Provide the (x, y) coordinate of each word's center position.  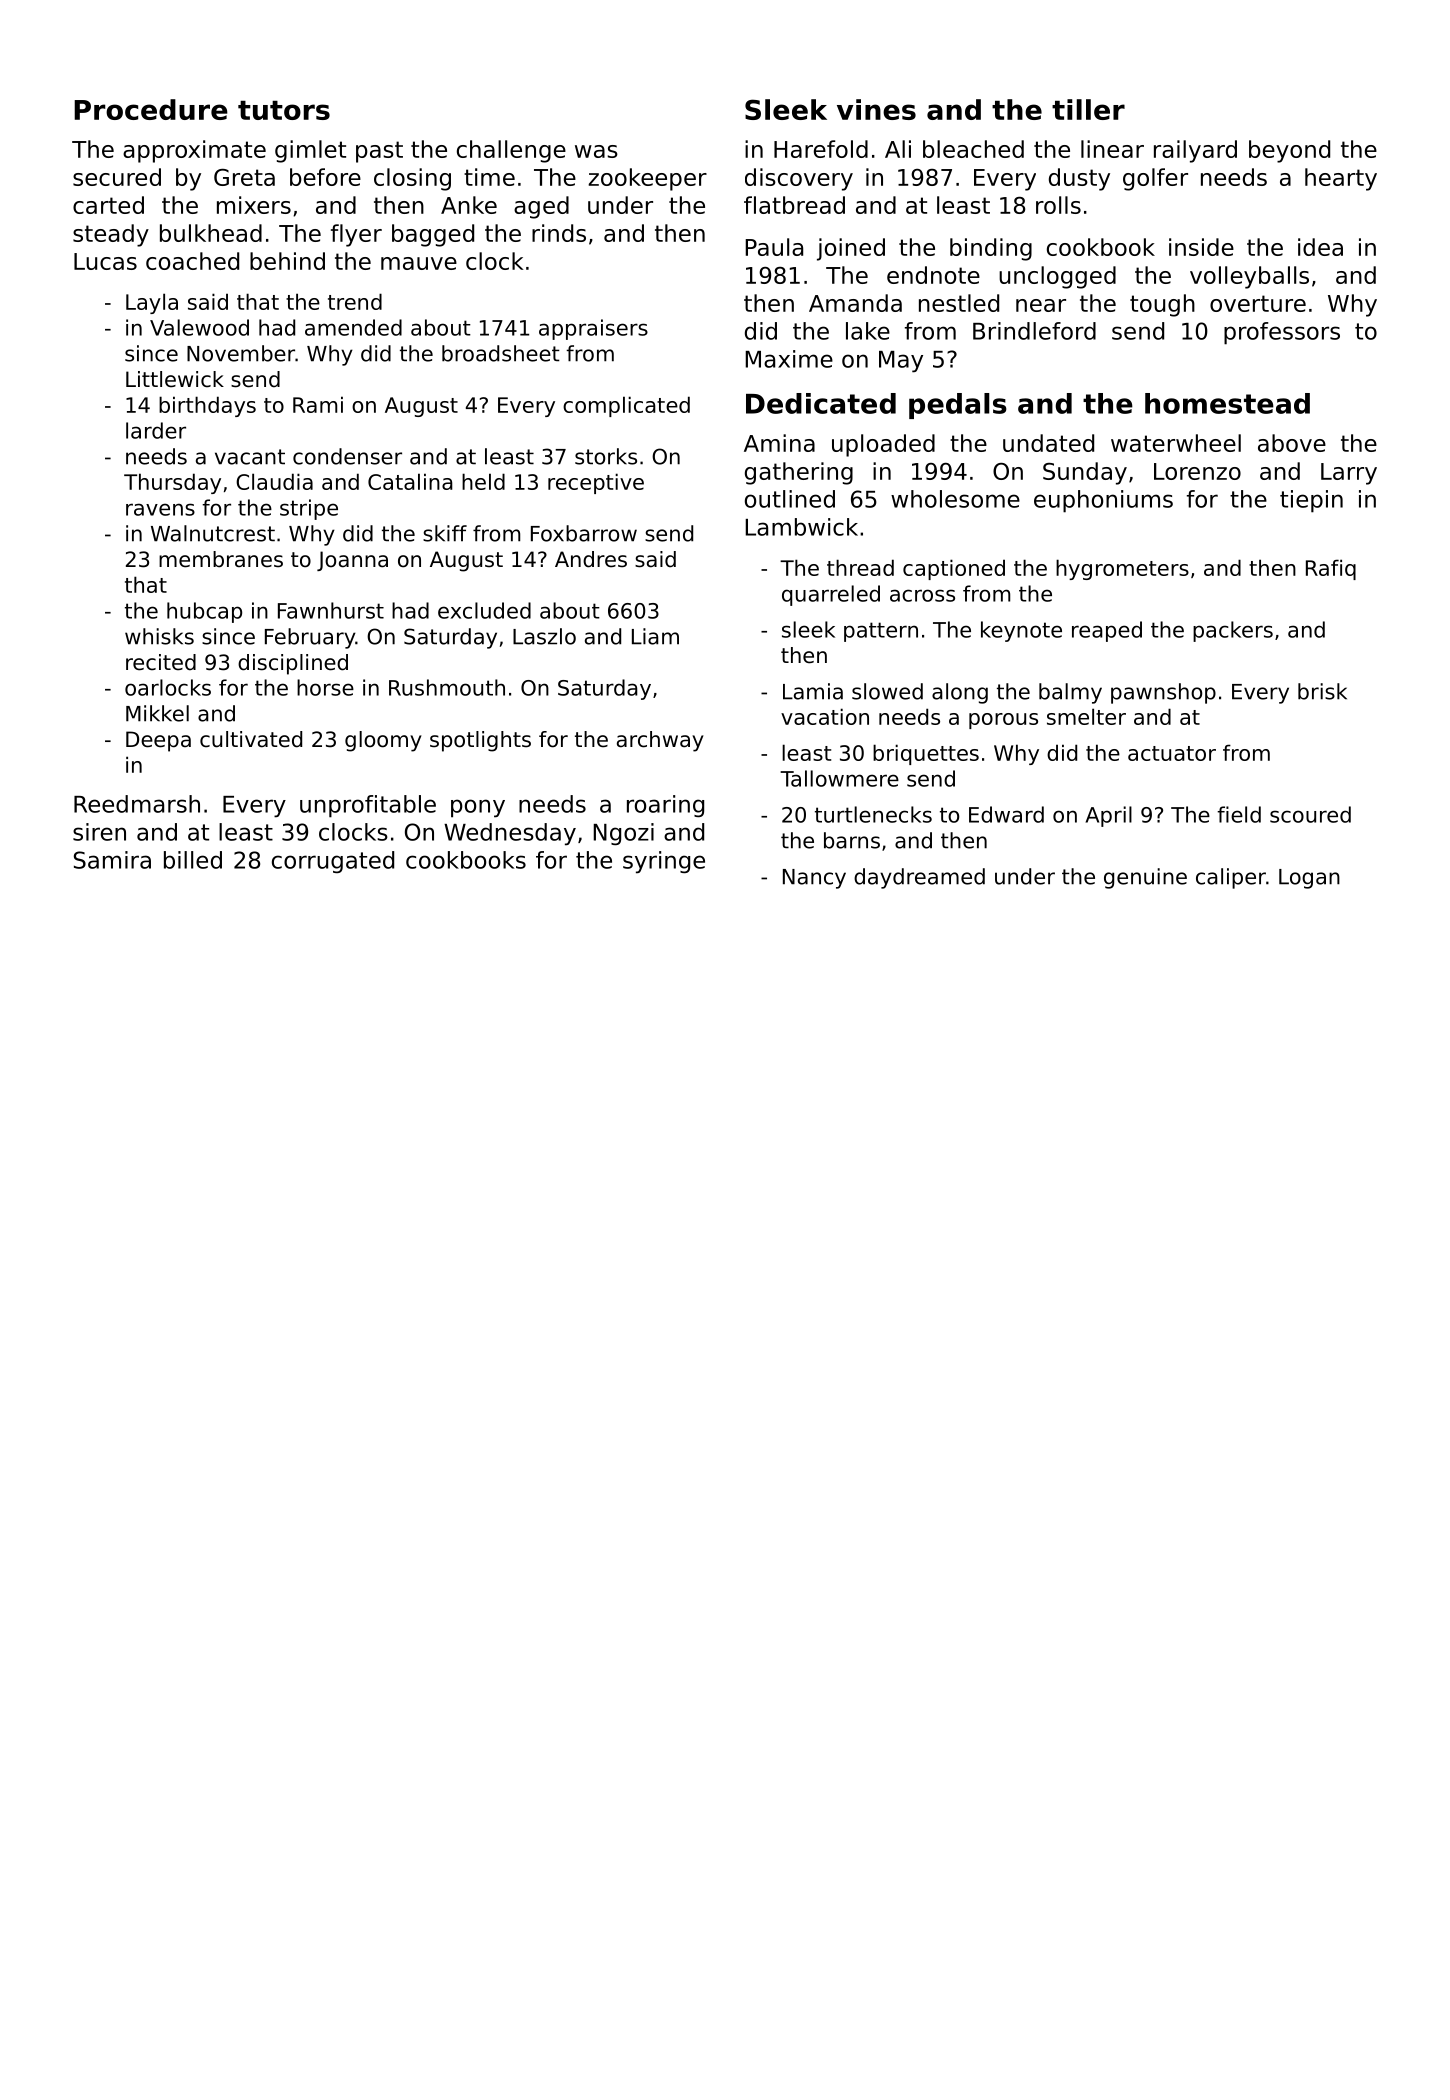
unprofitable (368, 806)
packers (1233, 631)
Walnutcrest (213, 533)
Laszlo (544, 636)
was (596, 151)
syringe (664, 862)
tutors (284, 110)
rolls (1058, 205)
